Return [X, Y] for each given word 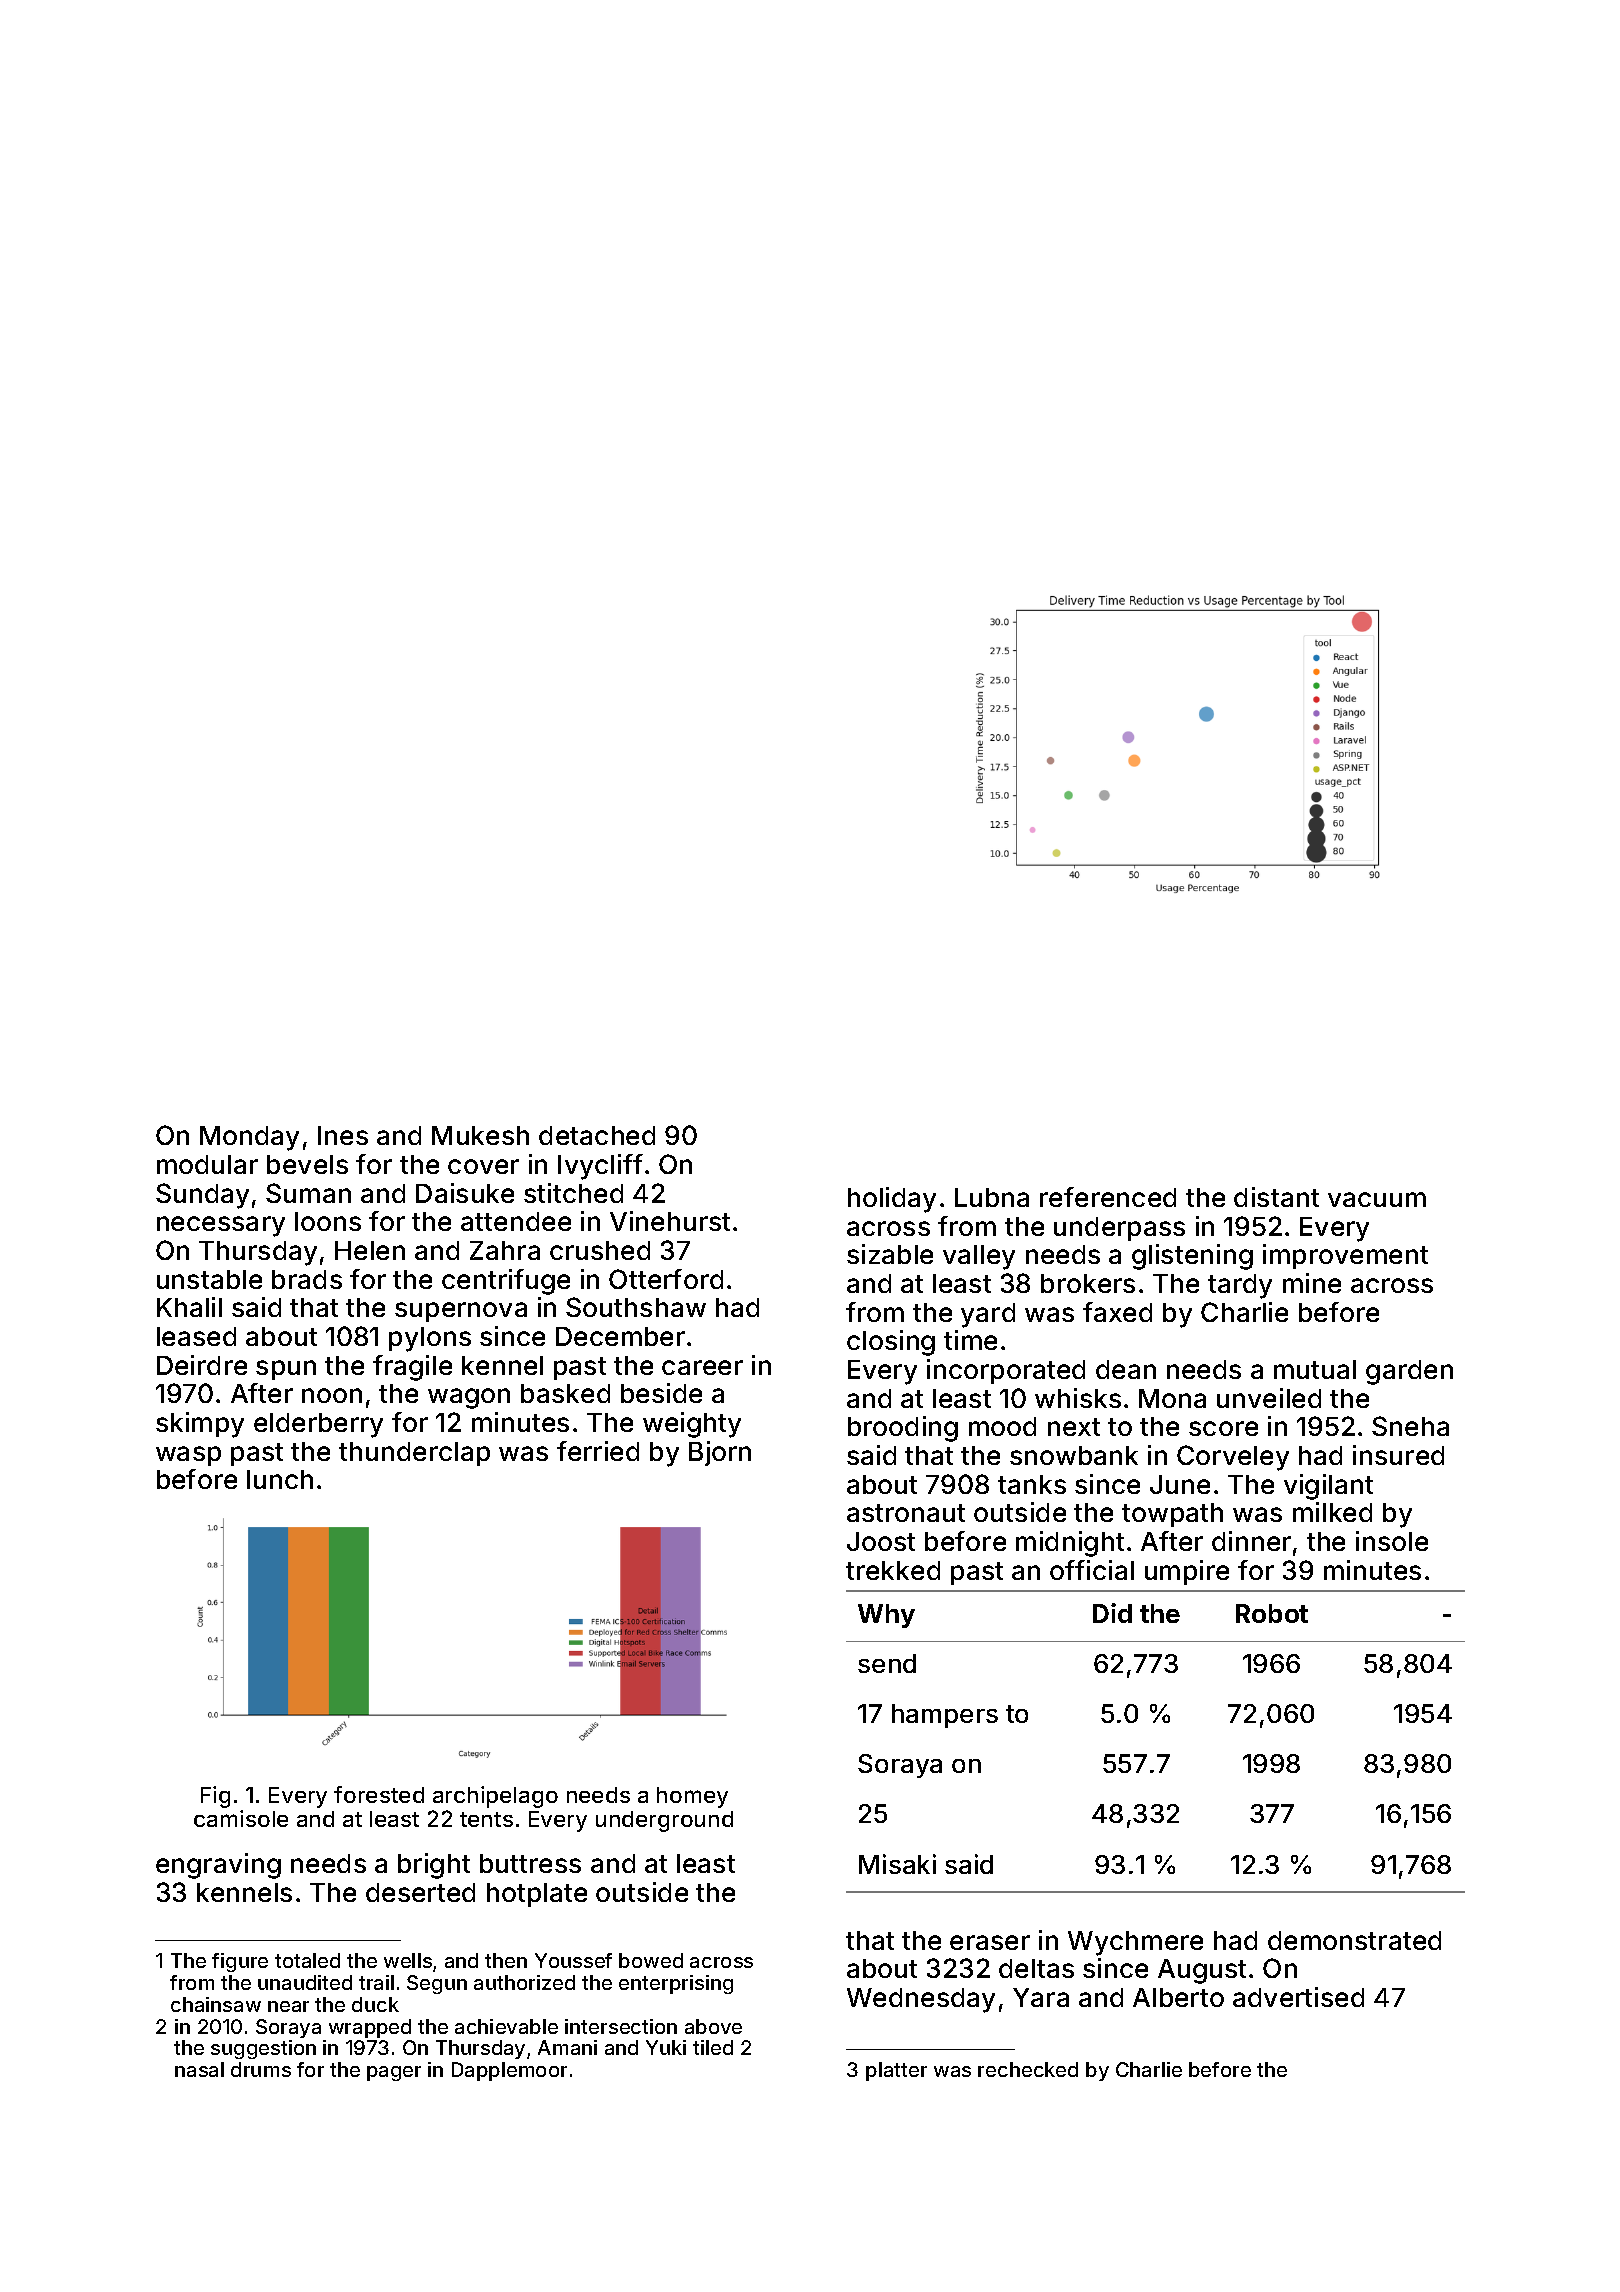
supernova [461, 1312]
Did [1112, 1613]
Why [886, 1616]
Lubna [992, 1197]
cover [483, 1166]
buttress [530, 1863]
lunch [280, 1479]
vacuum [1377, 1199]
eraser [990, 1942]
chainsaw [216, 2004]
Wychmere [1135, 1943]
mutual [1315, 1369]
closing [891, 1343]
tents [486, 1819]
